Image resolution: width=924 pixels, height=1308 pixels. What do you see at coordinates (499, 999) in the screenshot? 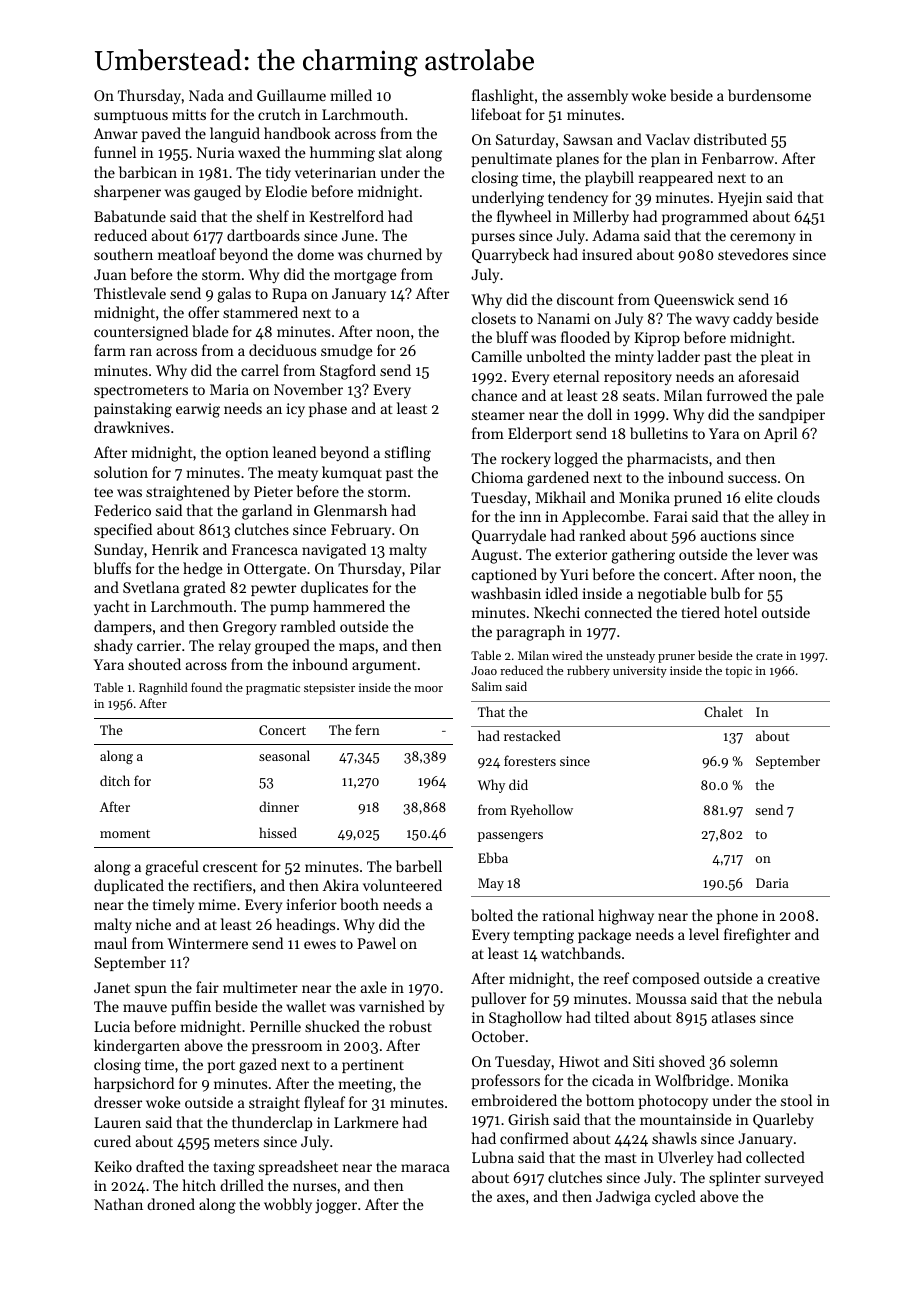
I see `pullover` at bounding box center [499, 999].
